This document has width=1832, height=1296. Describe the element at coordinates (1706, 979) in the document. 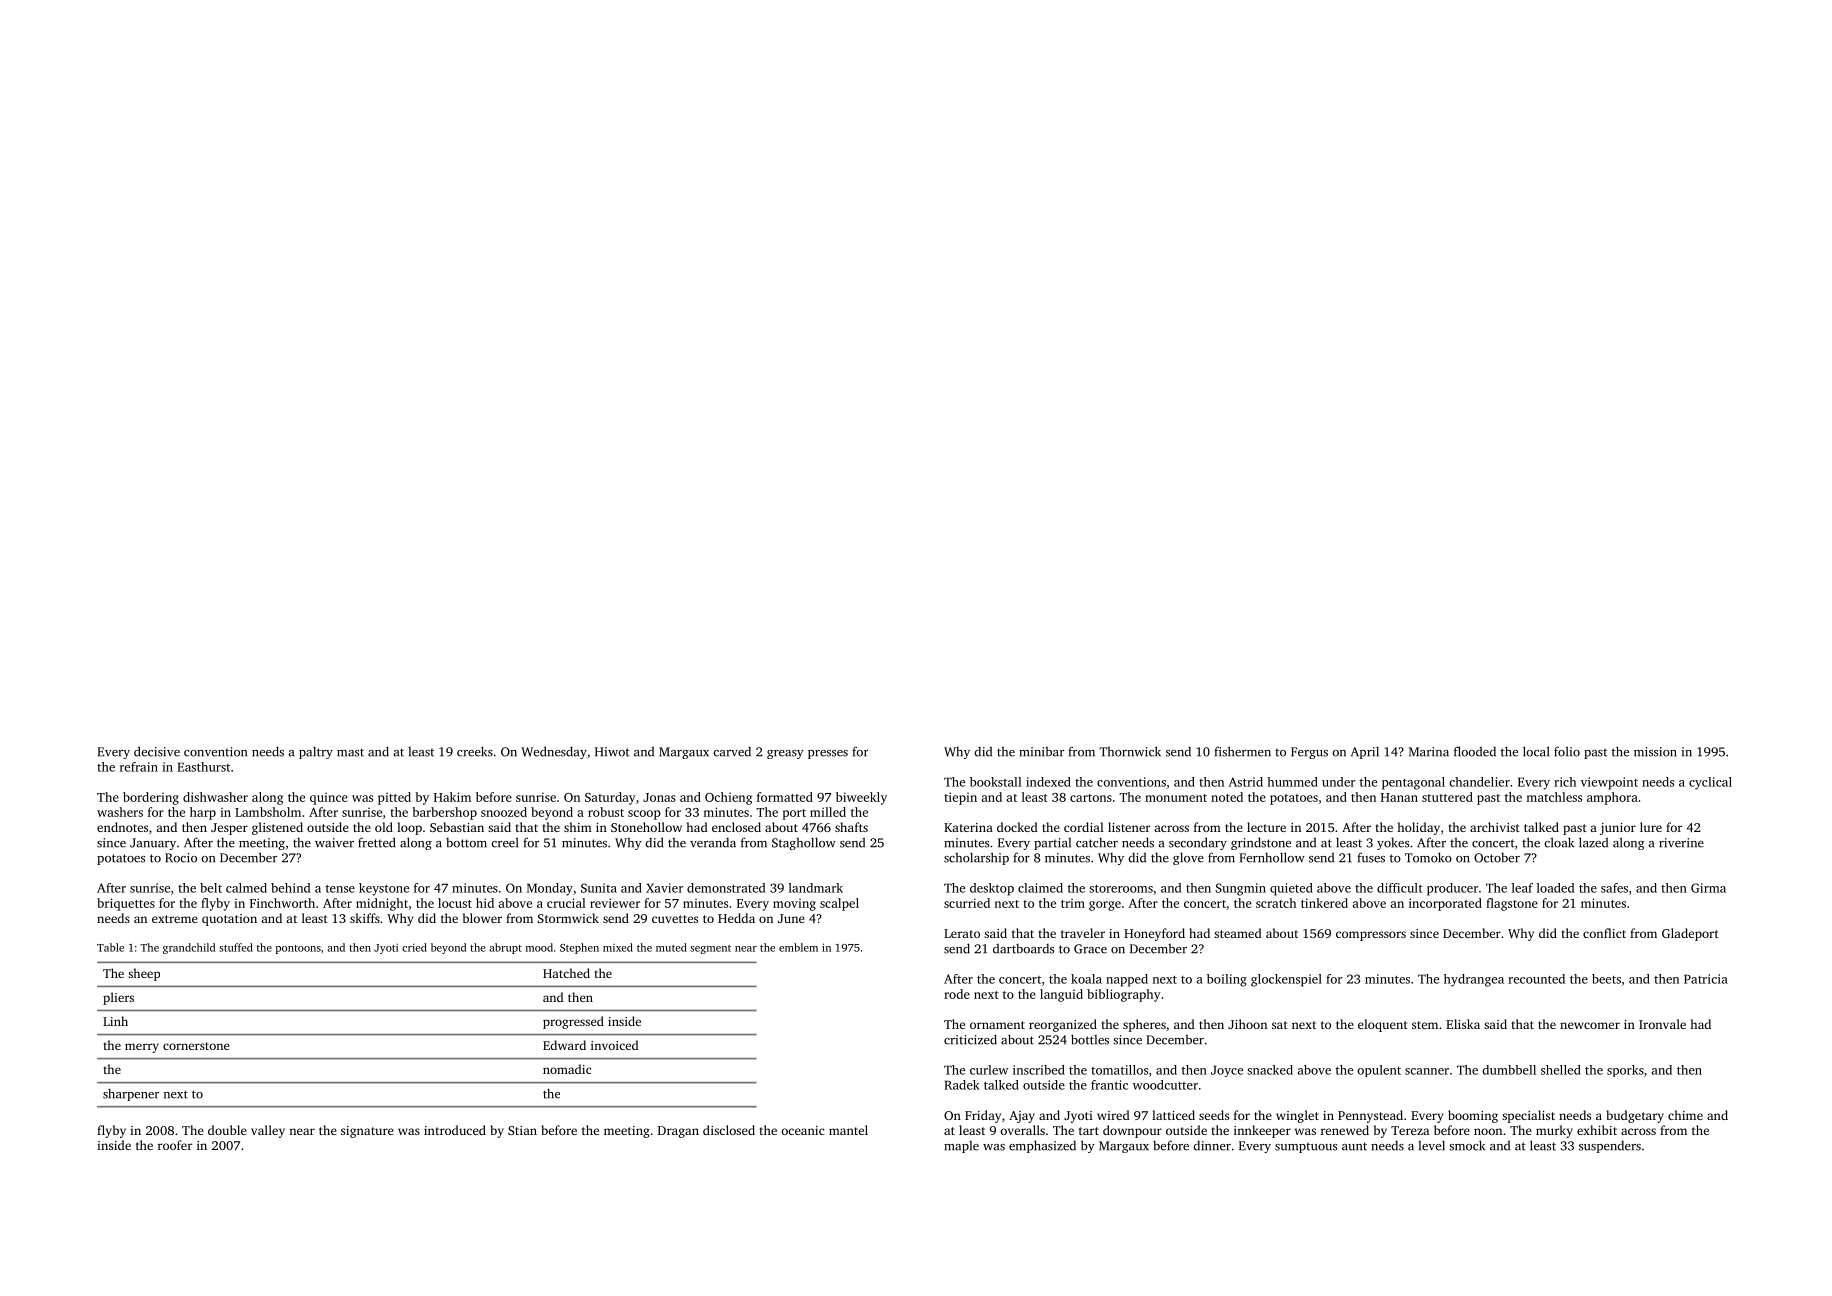

I see `Patricia` at that location.
